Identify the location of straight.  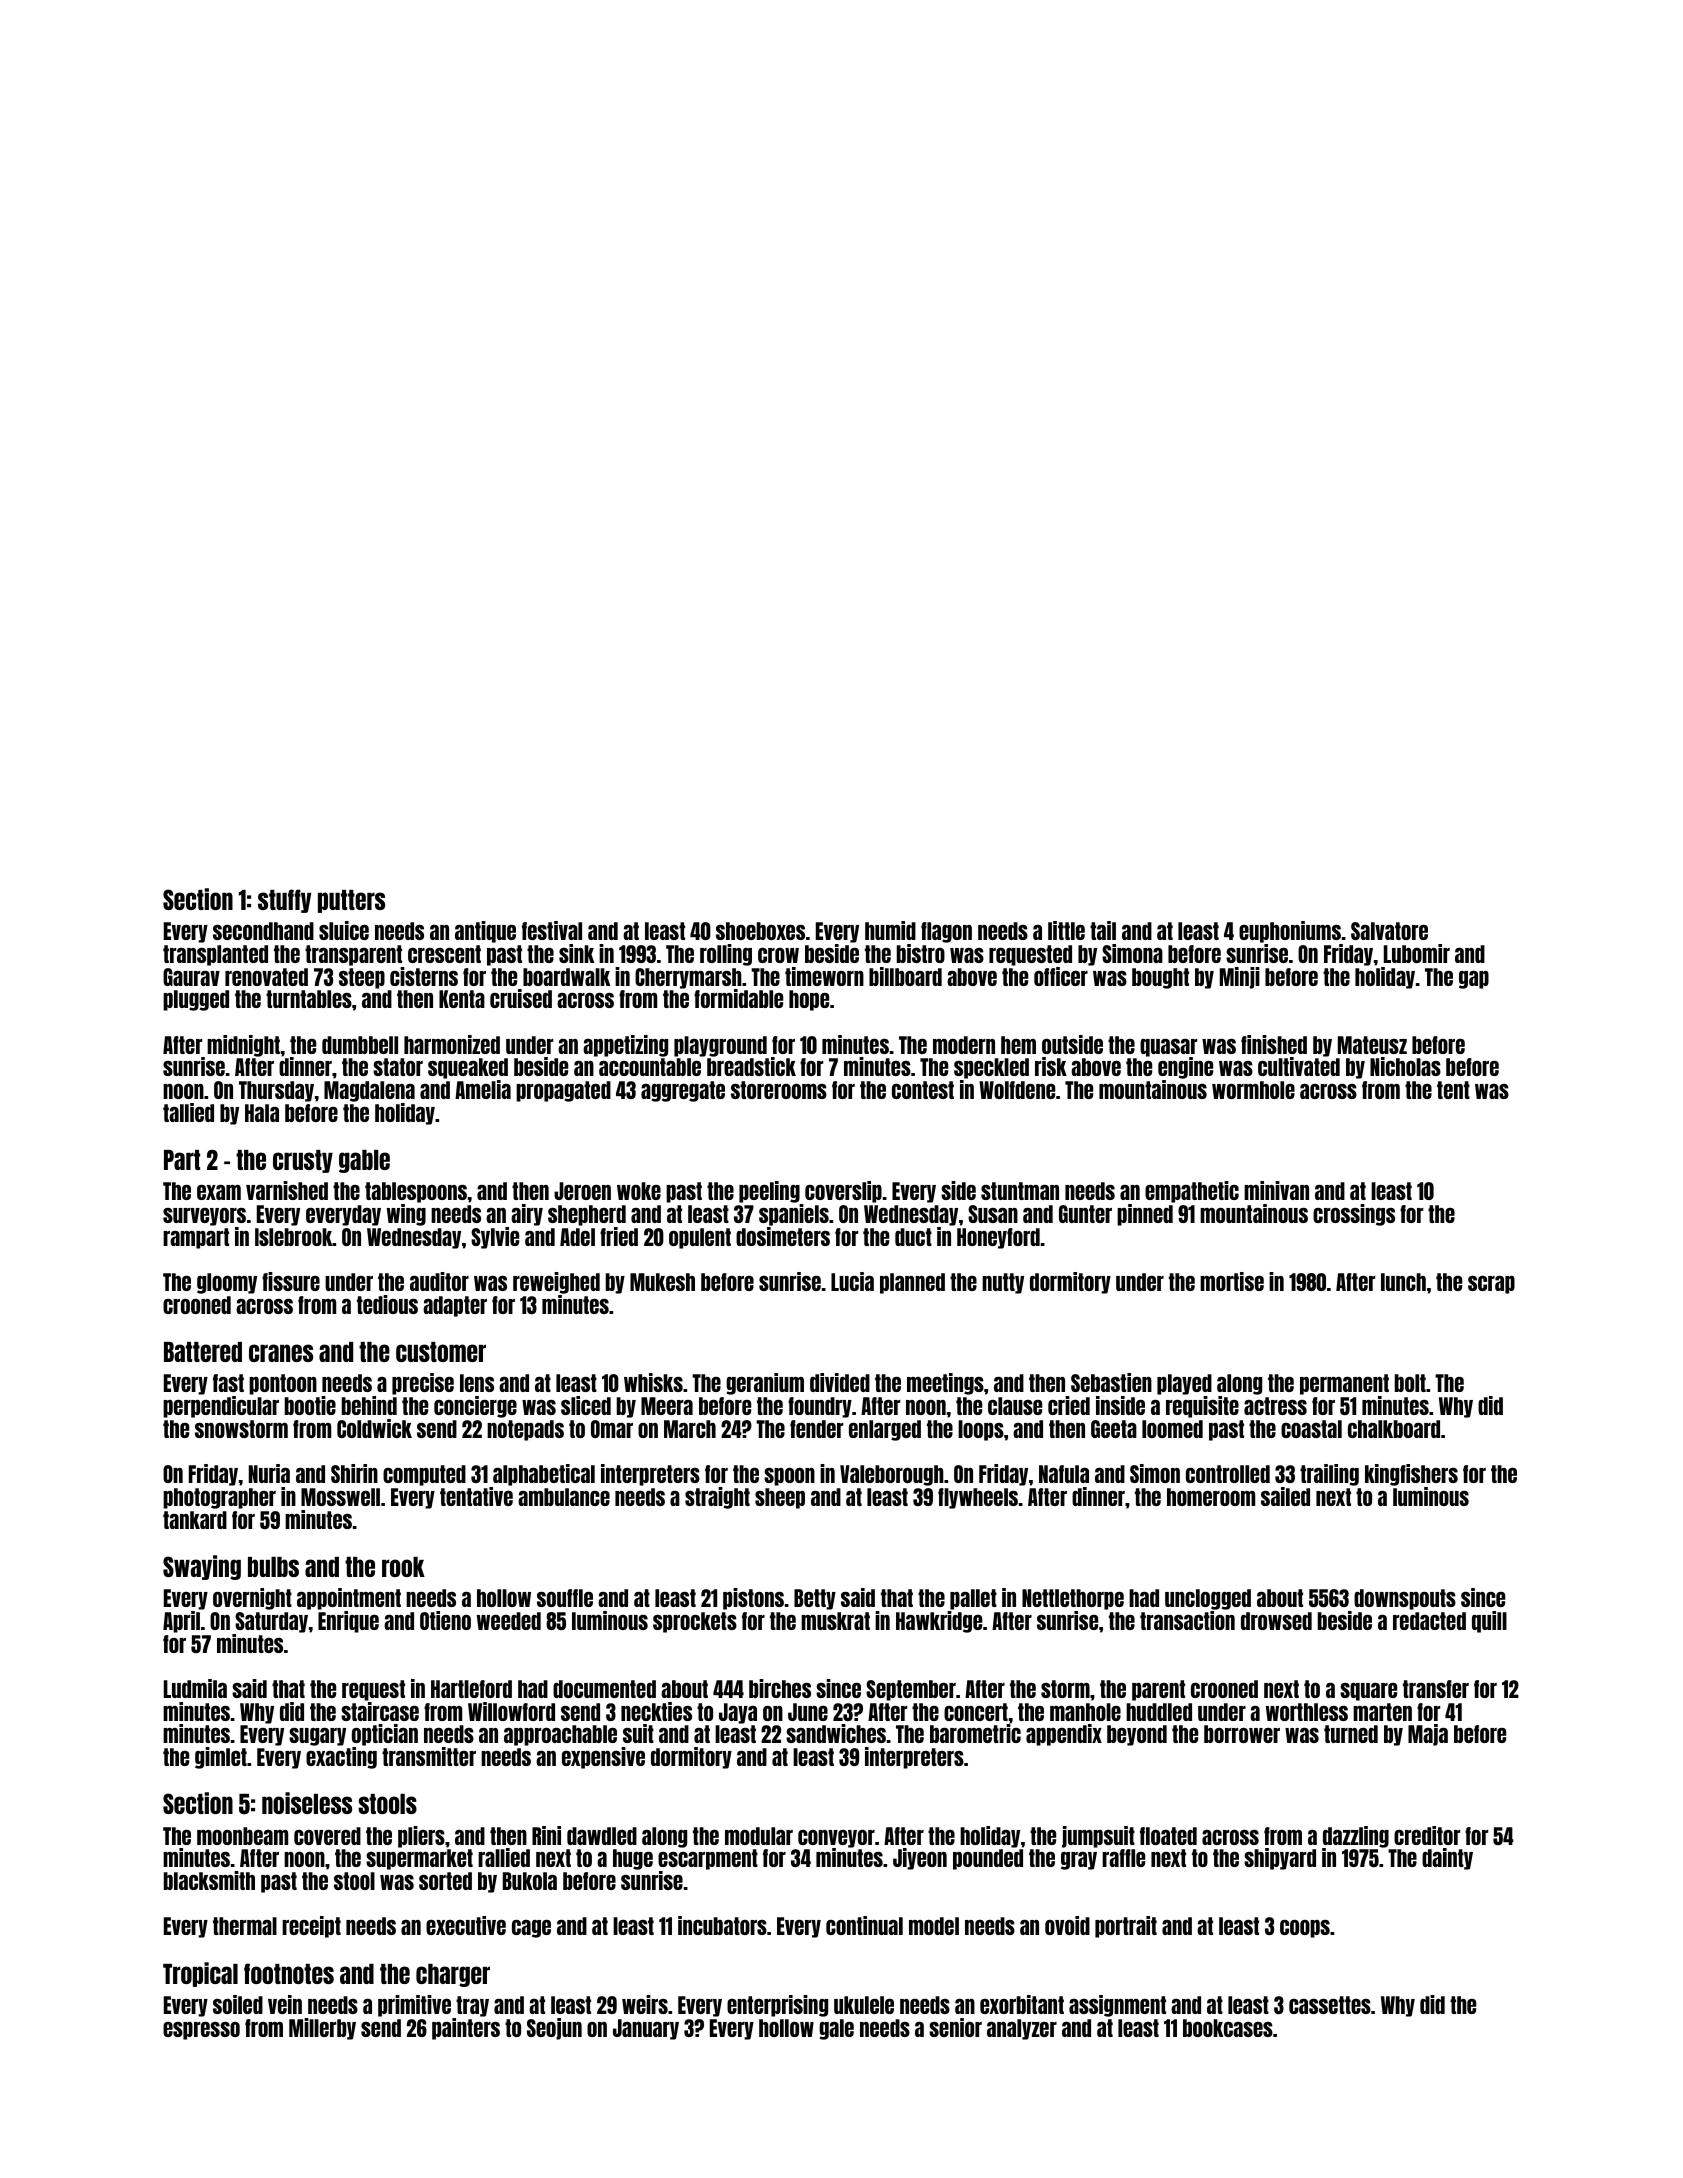
(717, 1498).
